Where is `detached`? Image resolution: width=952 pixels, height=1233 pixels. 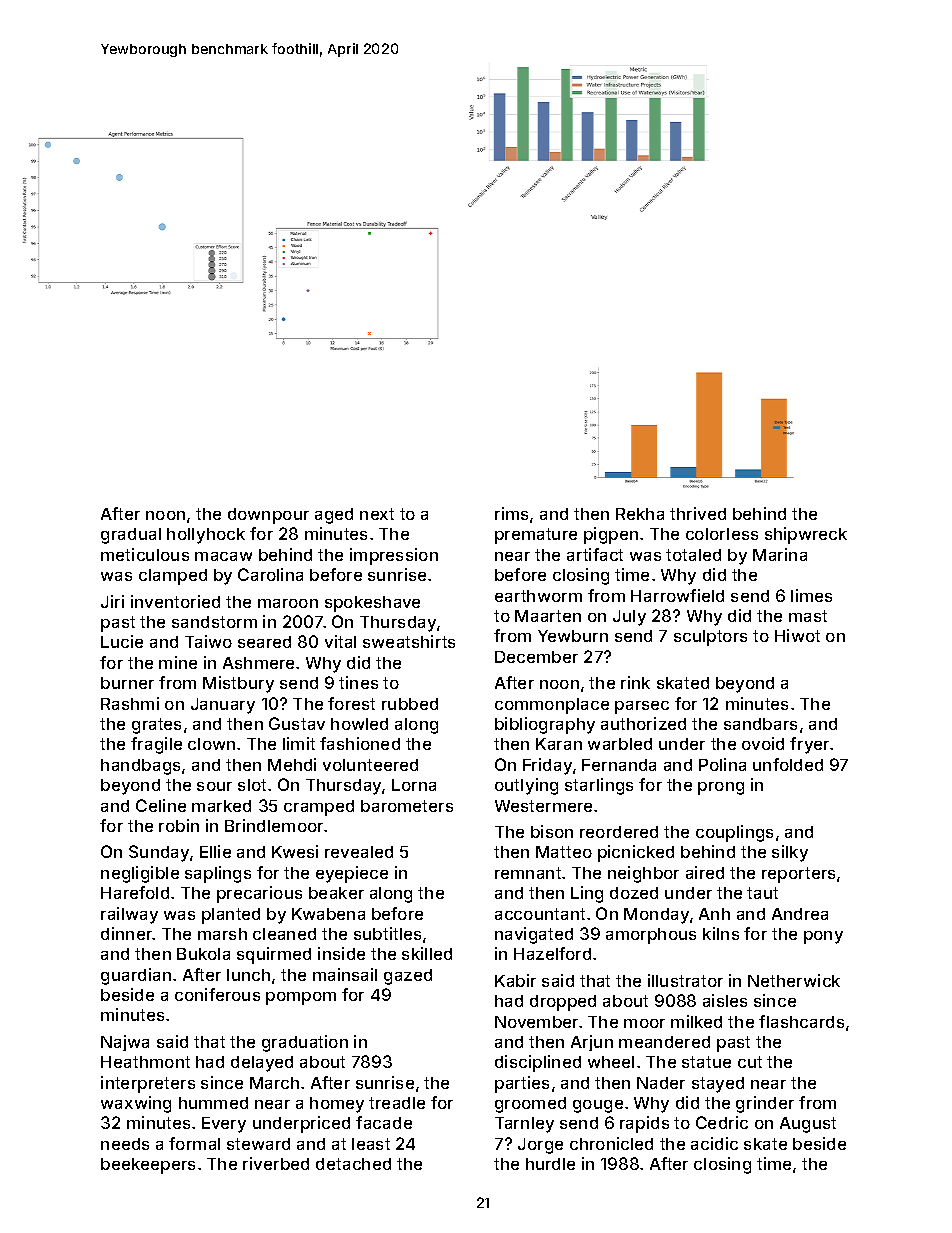
detached is located at coordinates (353, 1164).
